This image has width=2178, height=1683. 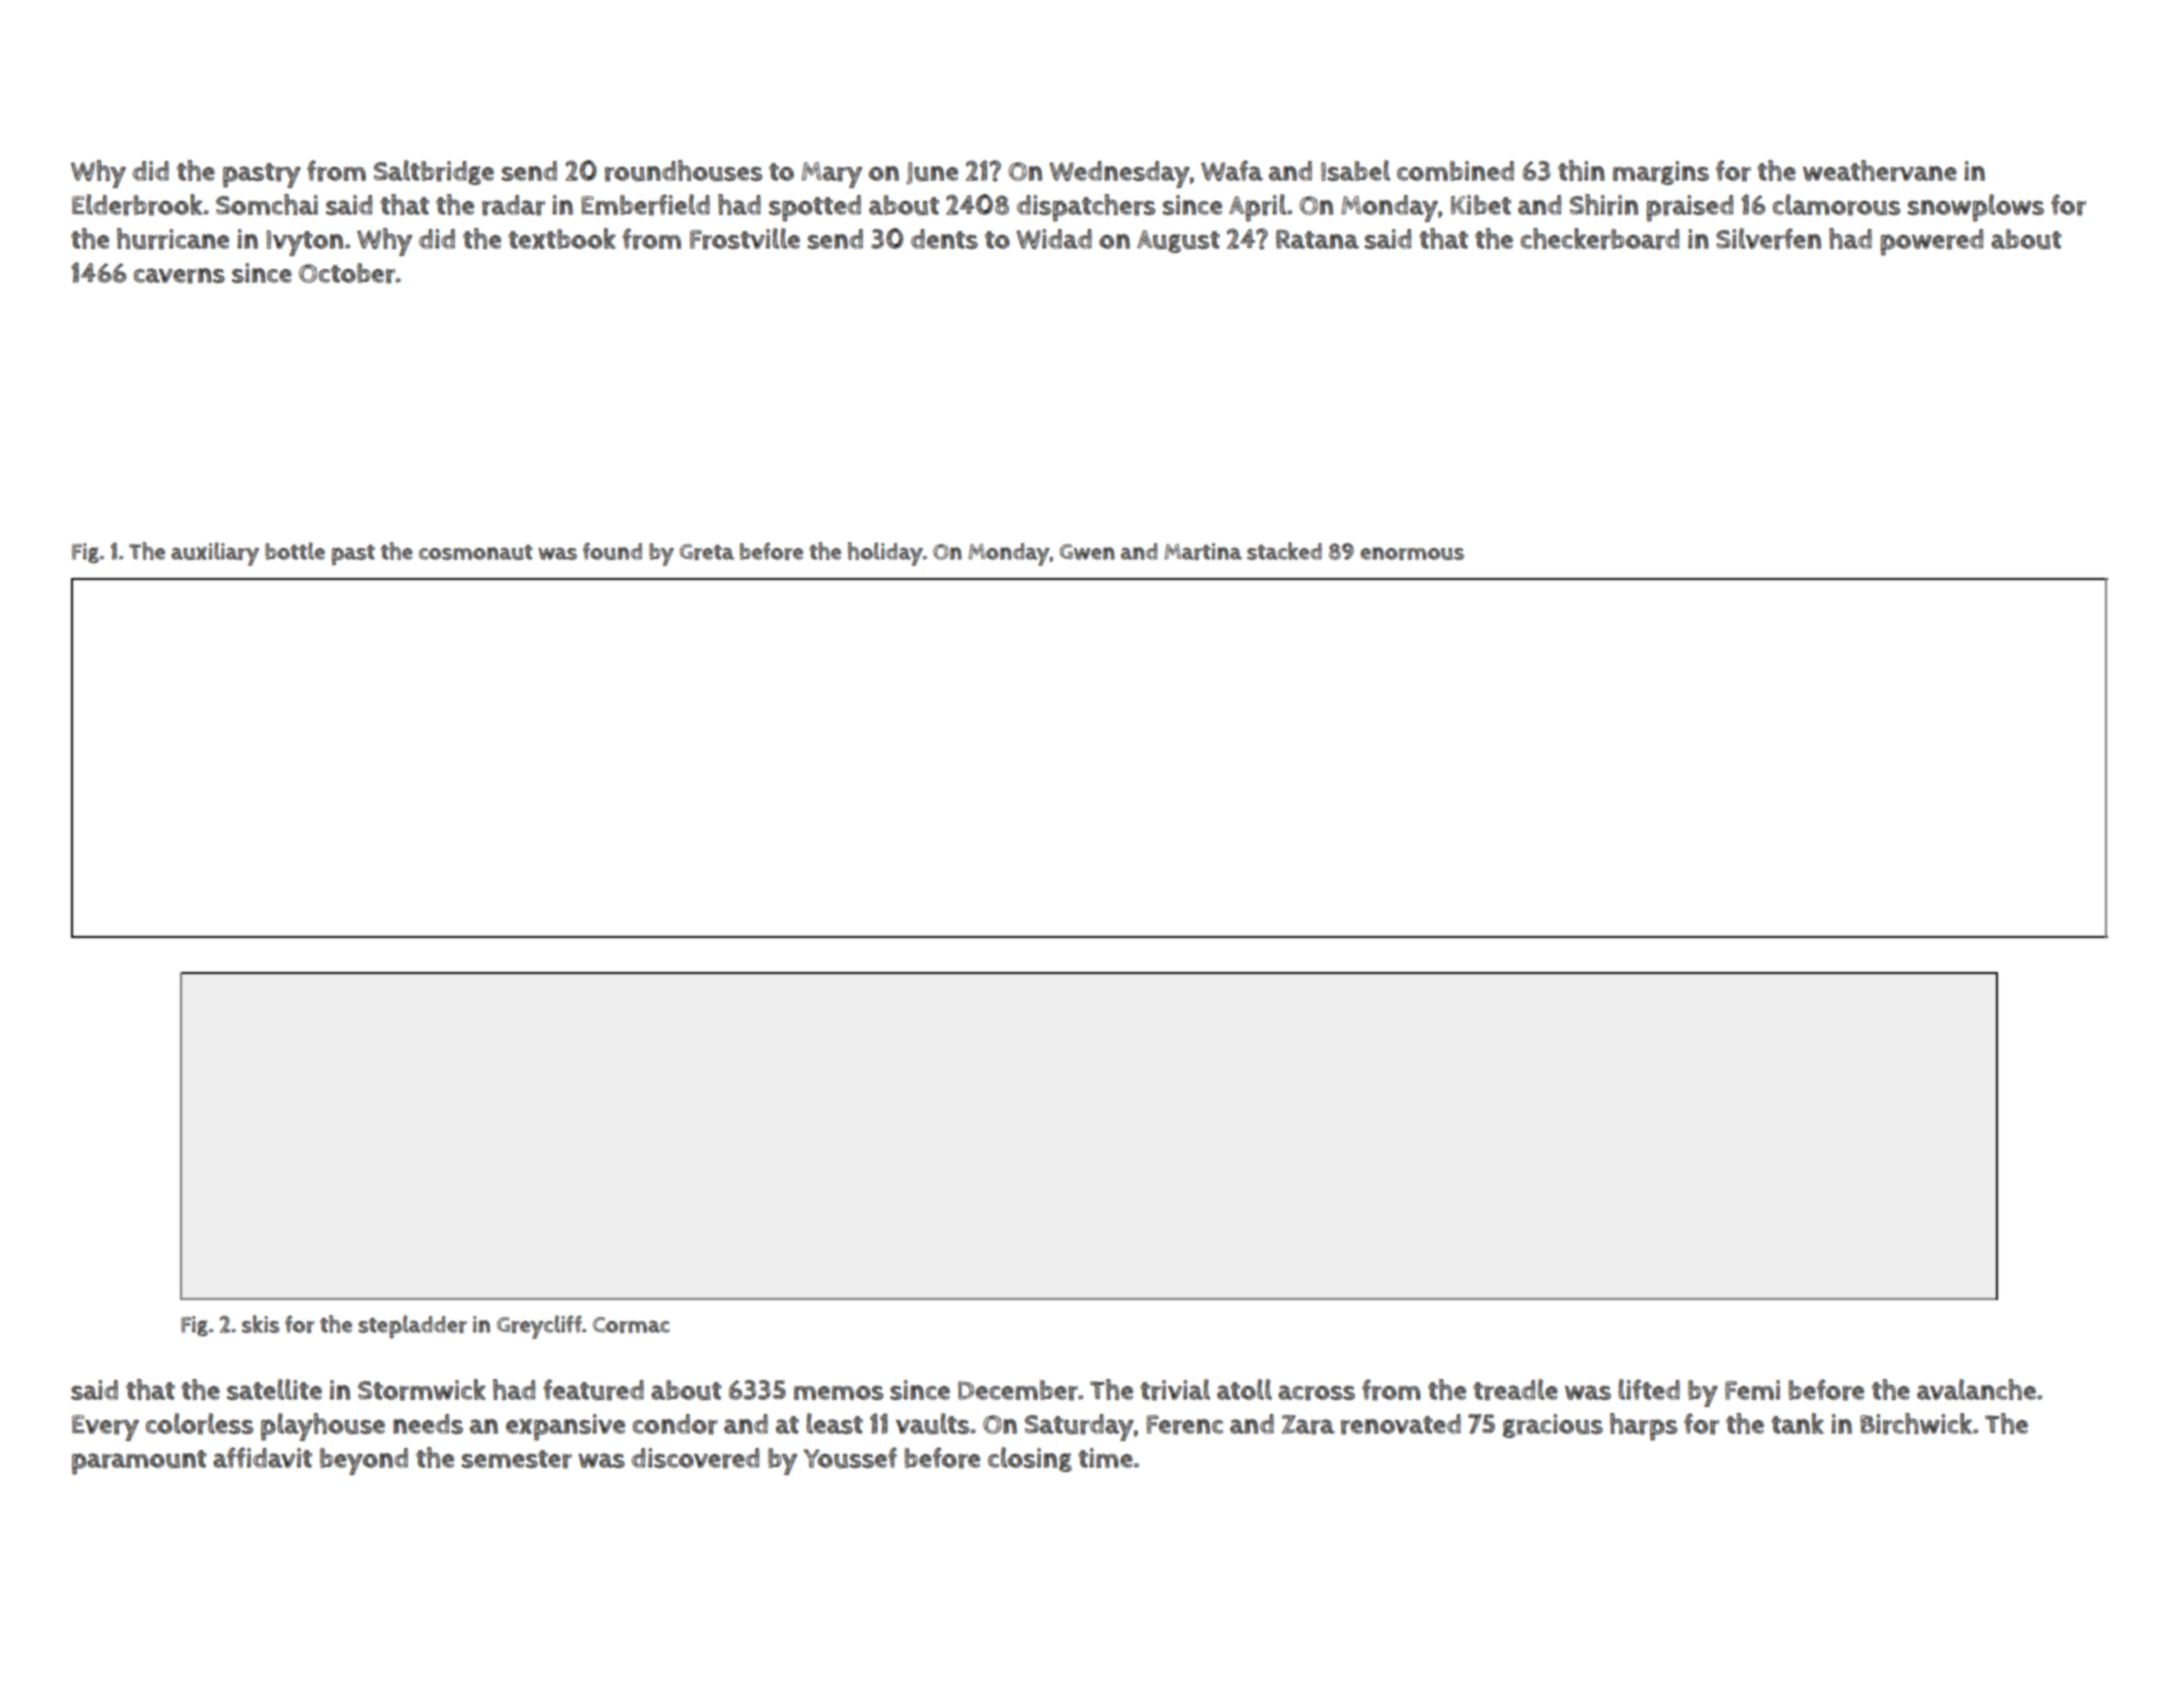 What do you see at coordinates (215, 554) in the image?
I see `auxiliary` at bounding box center [215, 554].
